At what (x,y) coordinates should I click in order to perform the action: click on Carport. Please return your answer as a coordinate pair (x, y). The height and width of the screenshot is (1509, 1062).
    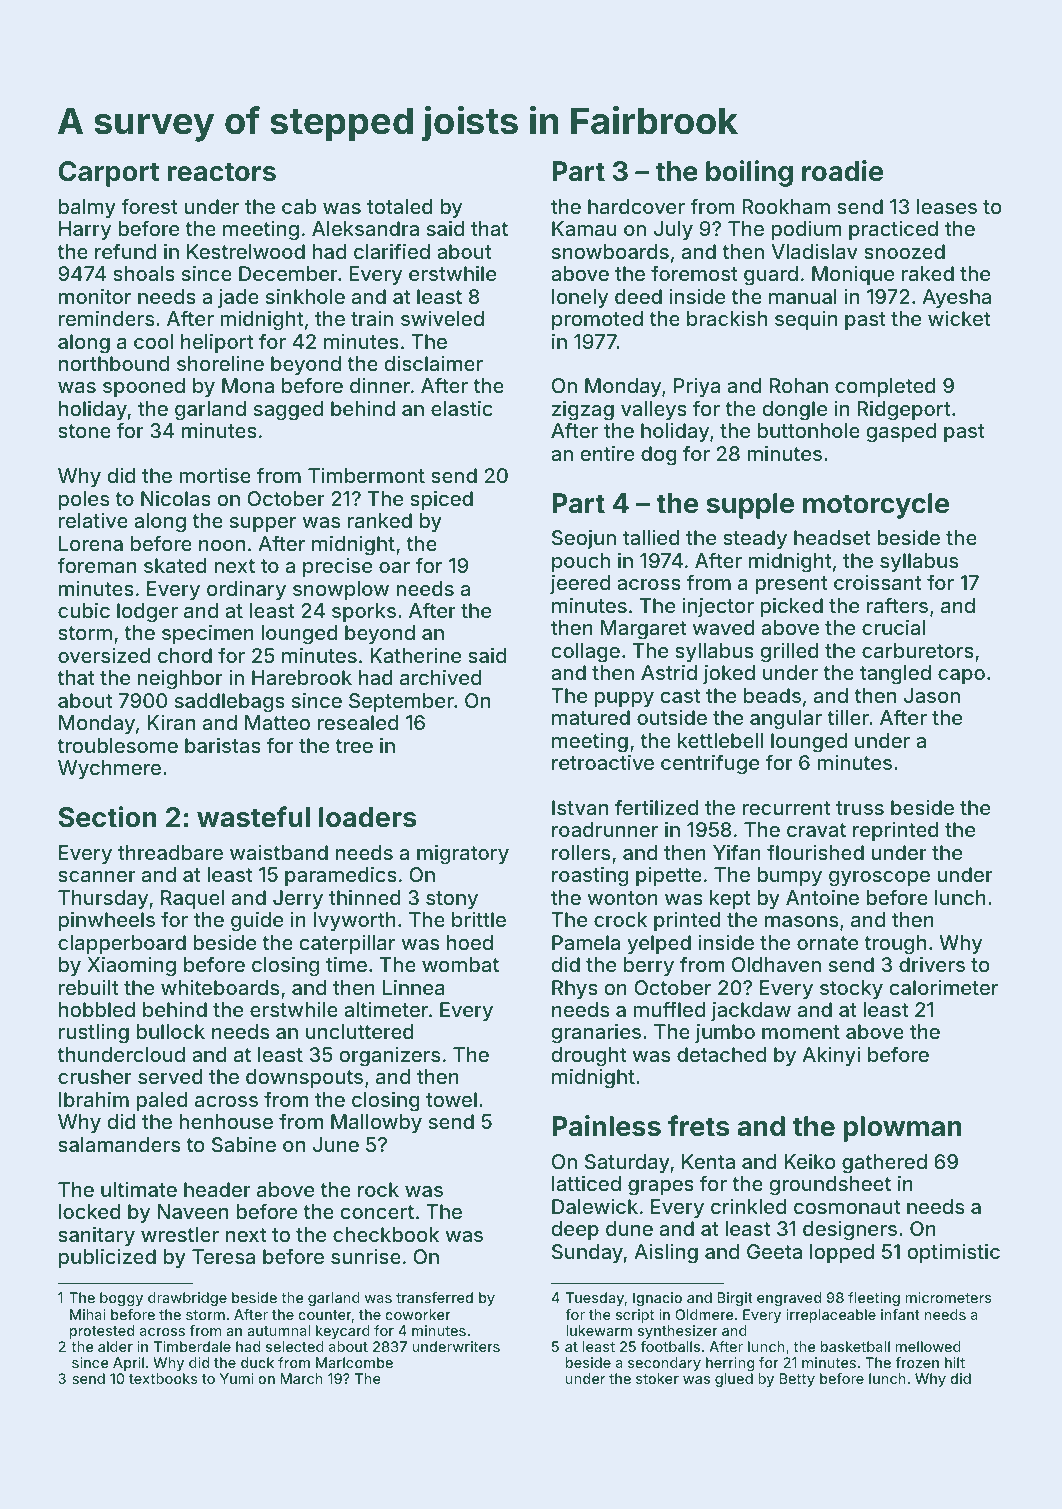
    Looking at the image, I should click on (108, 174).
